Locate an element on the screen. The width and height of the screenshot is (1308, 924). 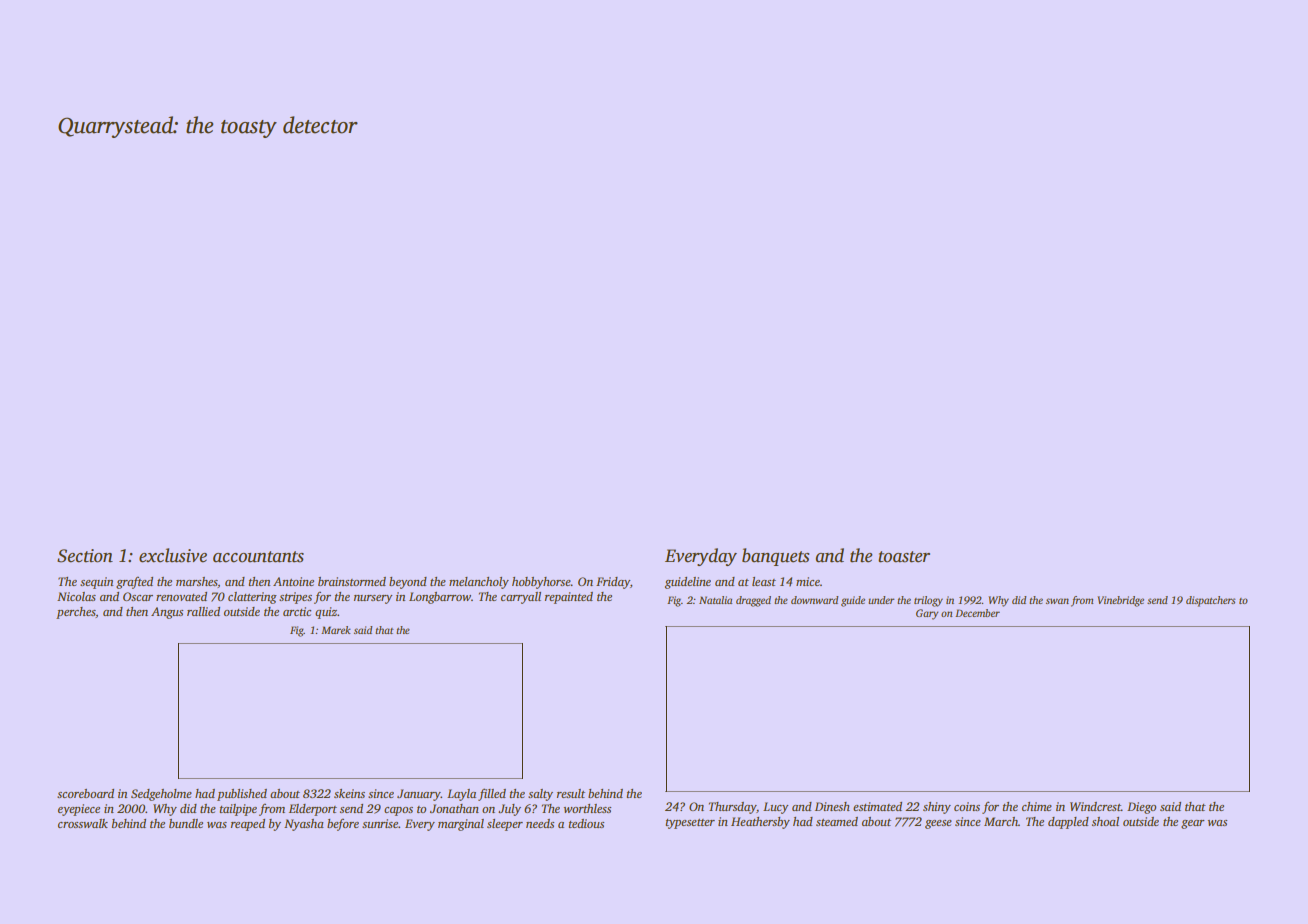
Marek is located at coordinates (336, 630).
